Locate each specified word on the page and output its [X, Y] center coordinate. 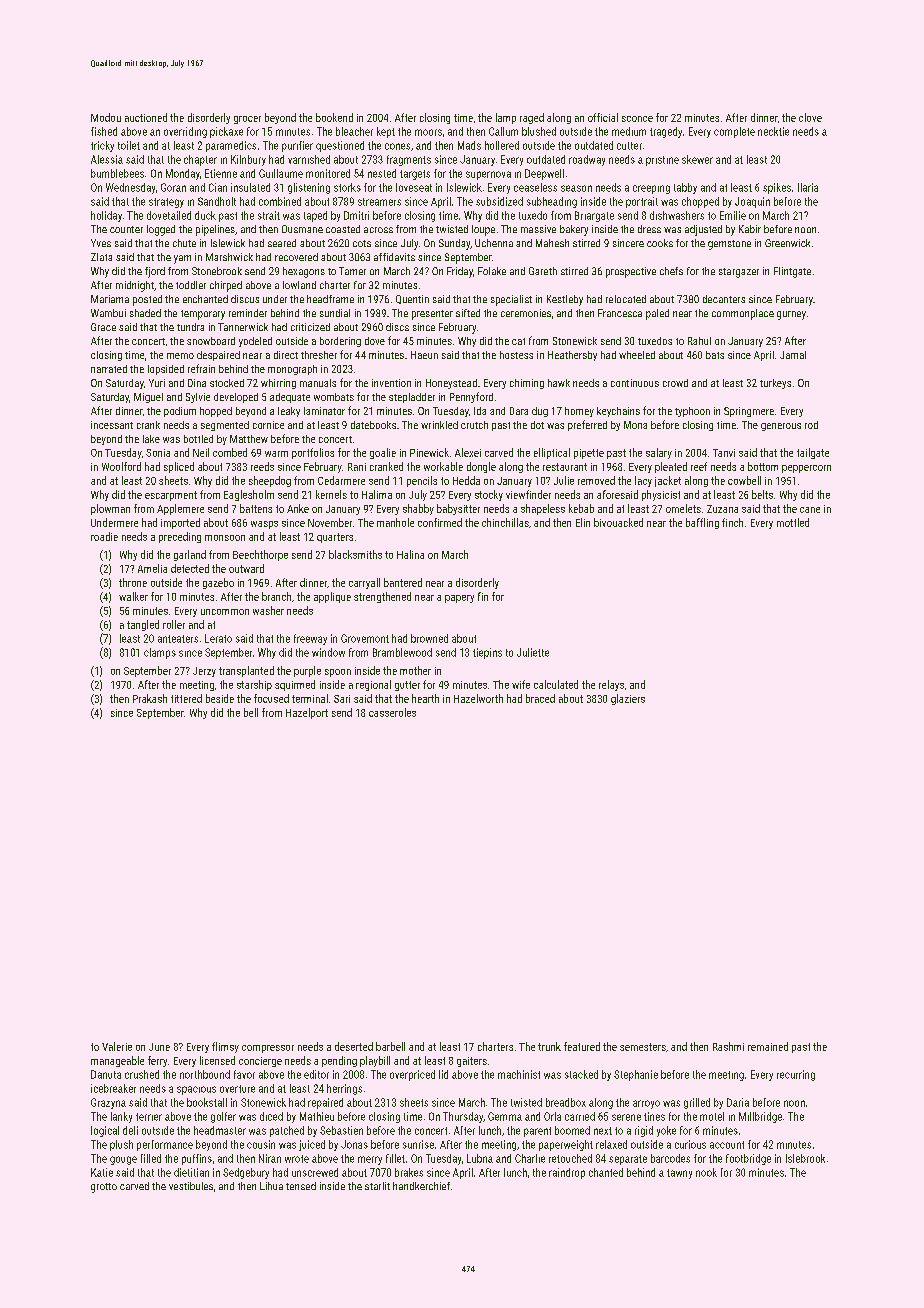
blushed [539, 131]
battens [256, 508]
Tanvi [724, 453]
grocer [247, 120]
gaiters [472, 1062]
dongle [481, 467]
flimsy [225, 1047]
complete [734, 132]
